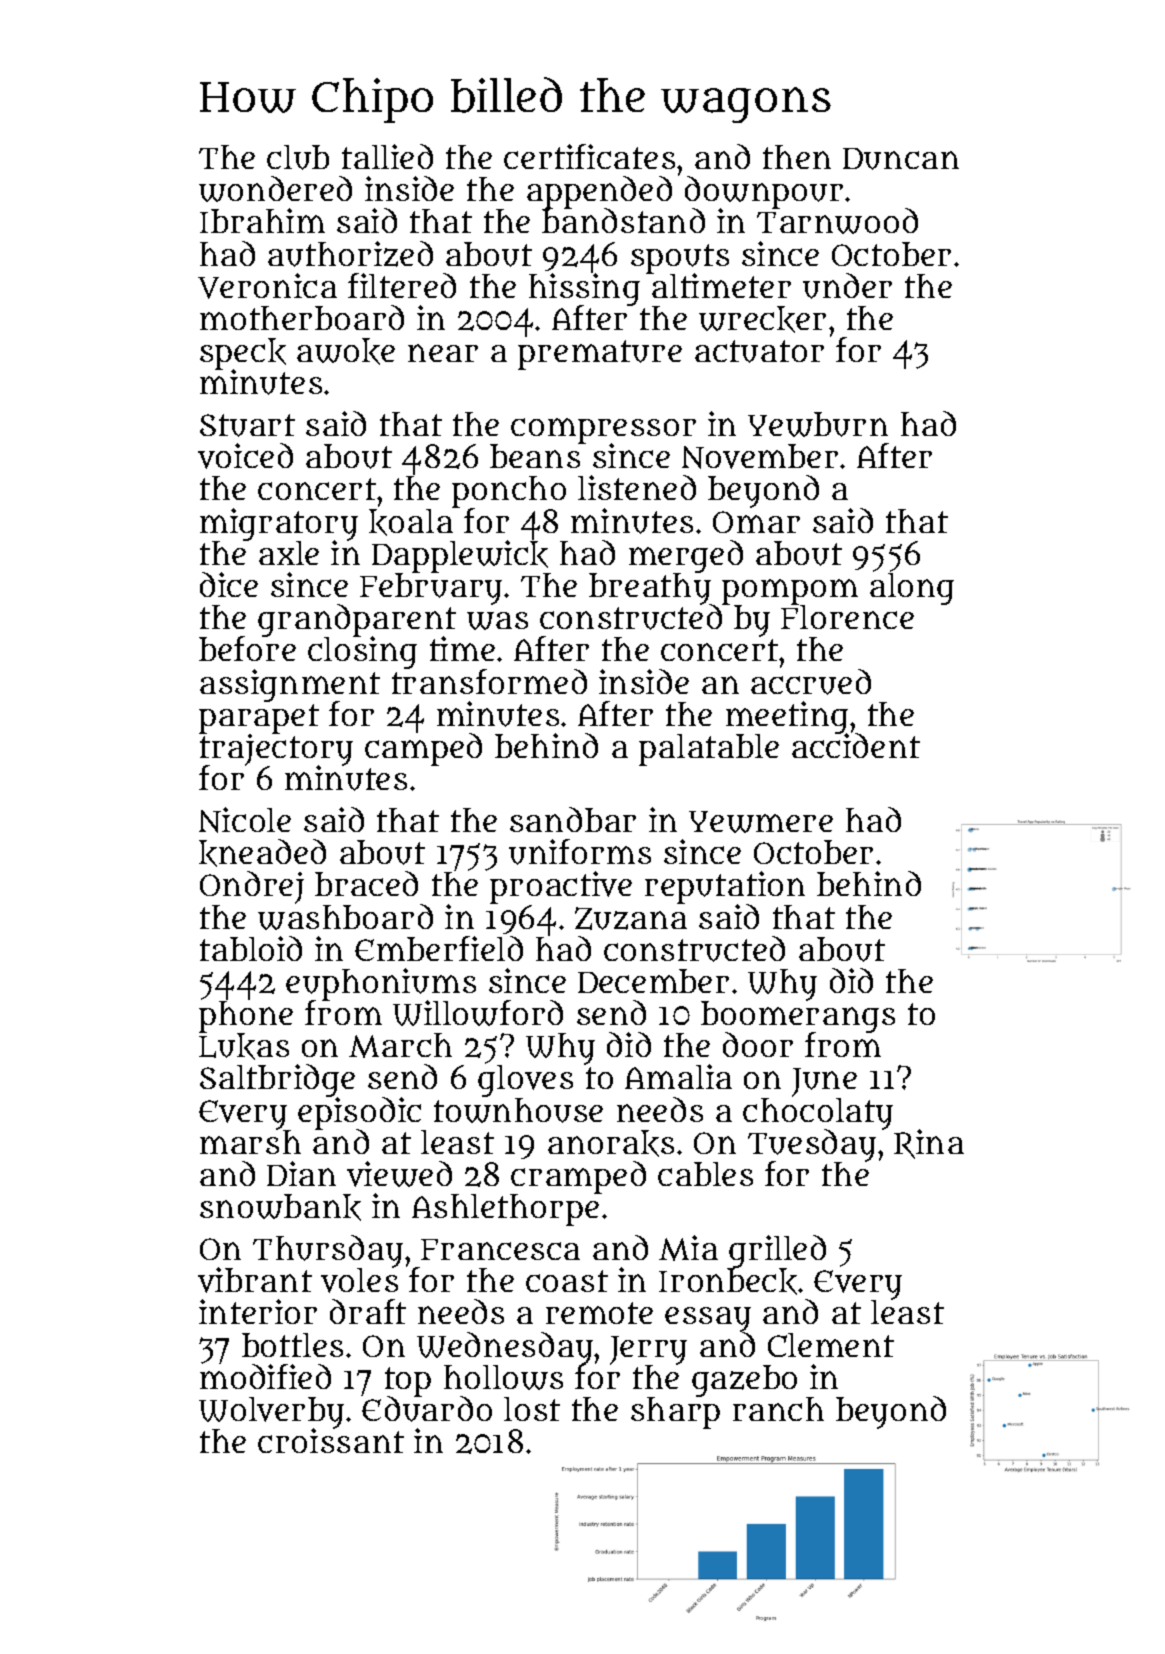  Describe the element at coordinates (584, 289) in the screenshot. I see `hissing` at that location.
